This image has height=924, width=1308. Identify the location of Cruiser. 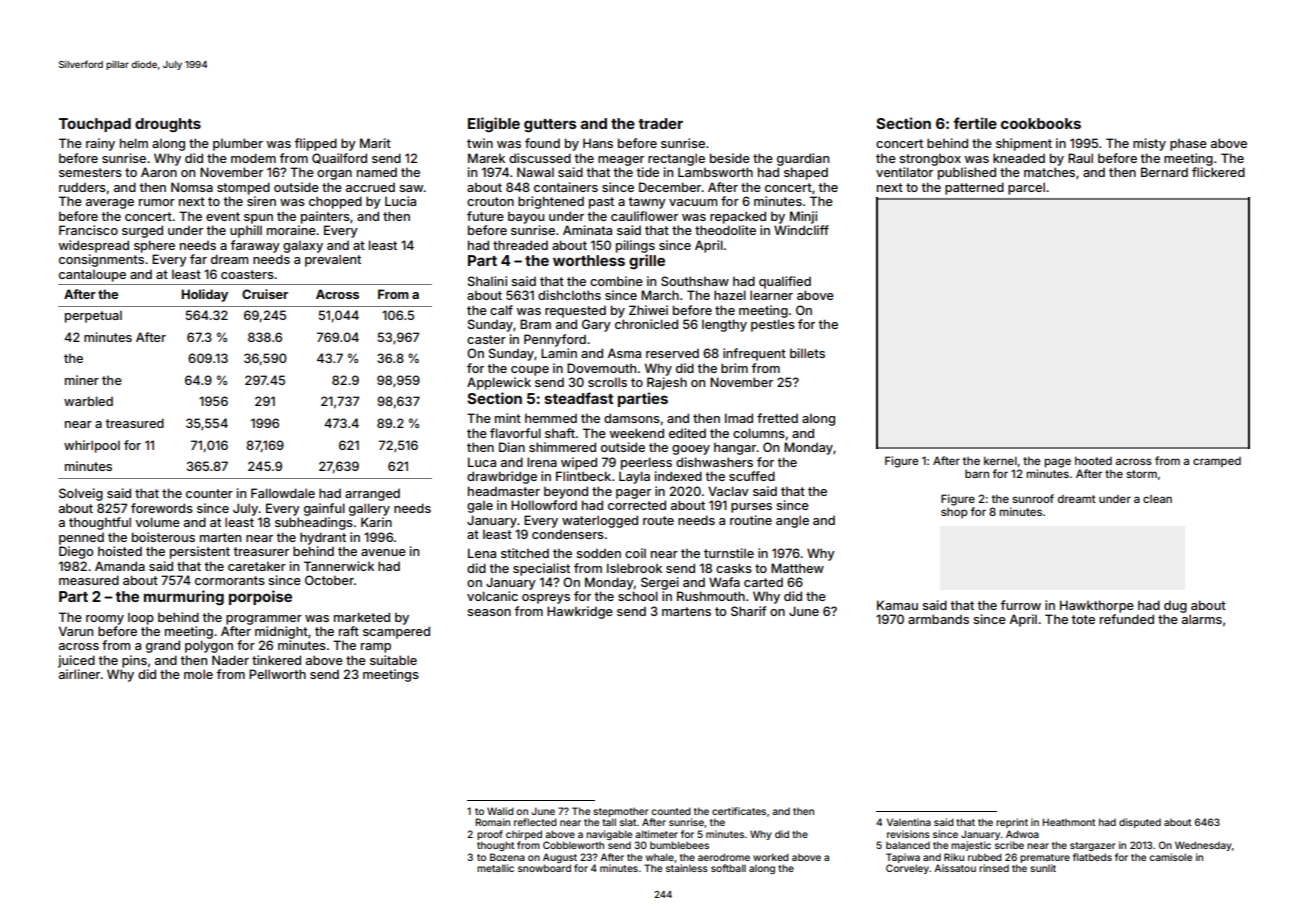
(265, 294).
